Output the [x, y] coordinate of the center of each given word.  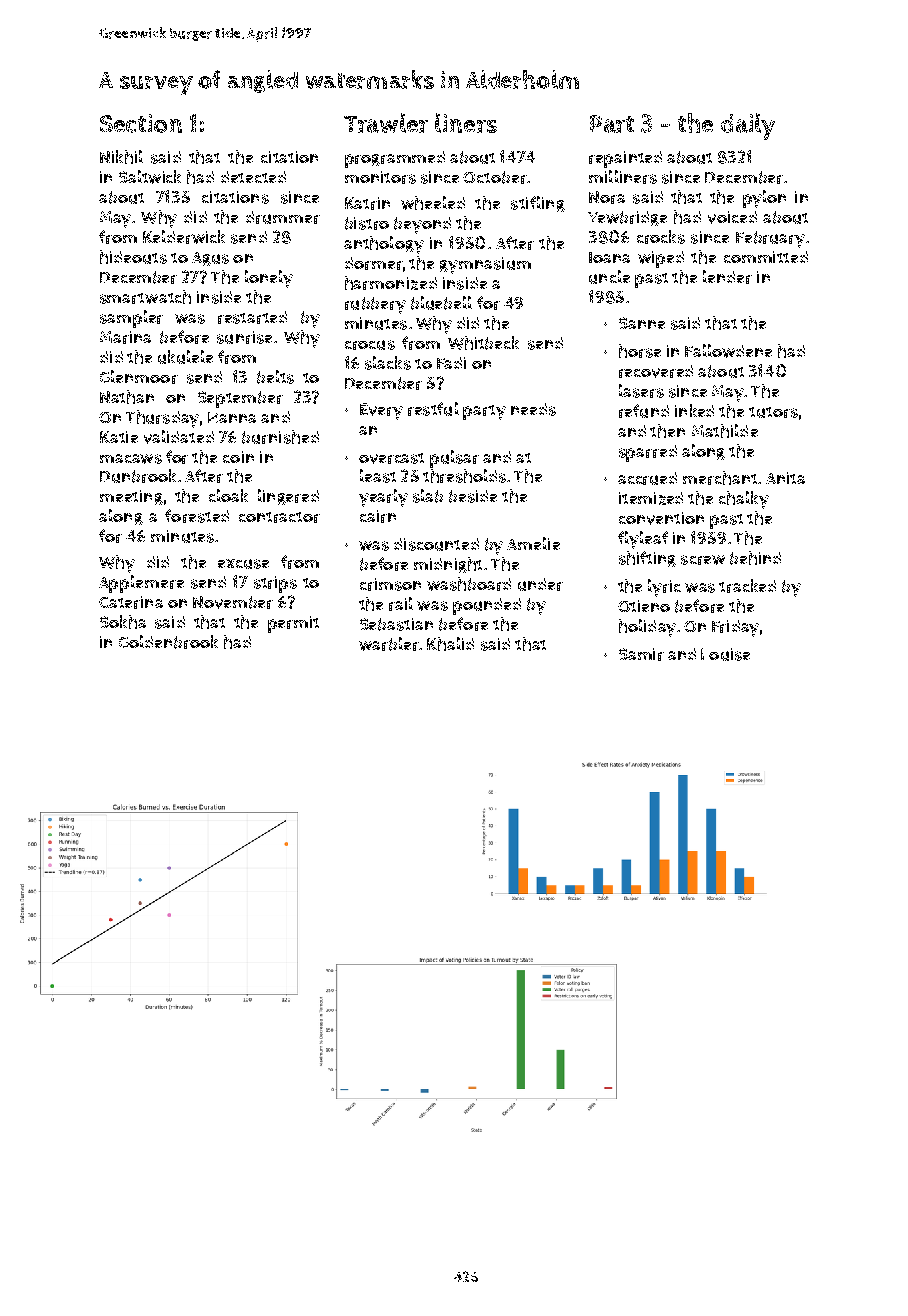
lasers [641, 391]
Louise [725, 654]
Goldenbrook [168, 642]
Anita [785, 478]
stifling [538, 204]
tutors [773, 412]
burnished [280, 437]
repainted [625, 159]
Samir [641, 654]
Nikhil [121, 157]
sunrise [244, 337]
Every [381, 411]
